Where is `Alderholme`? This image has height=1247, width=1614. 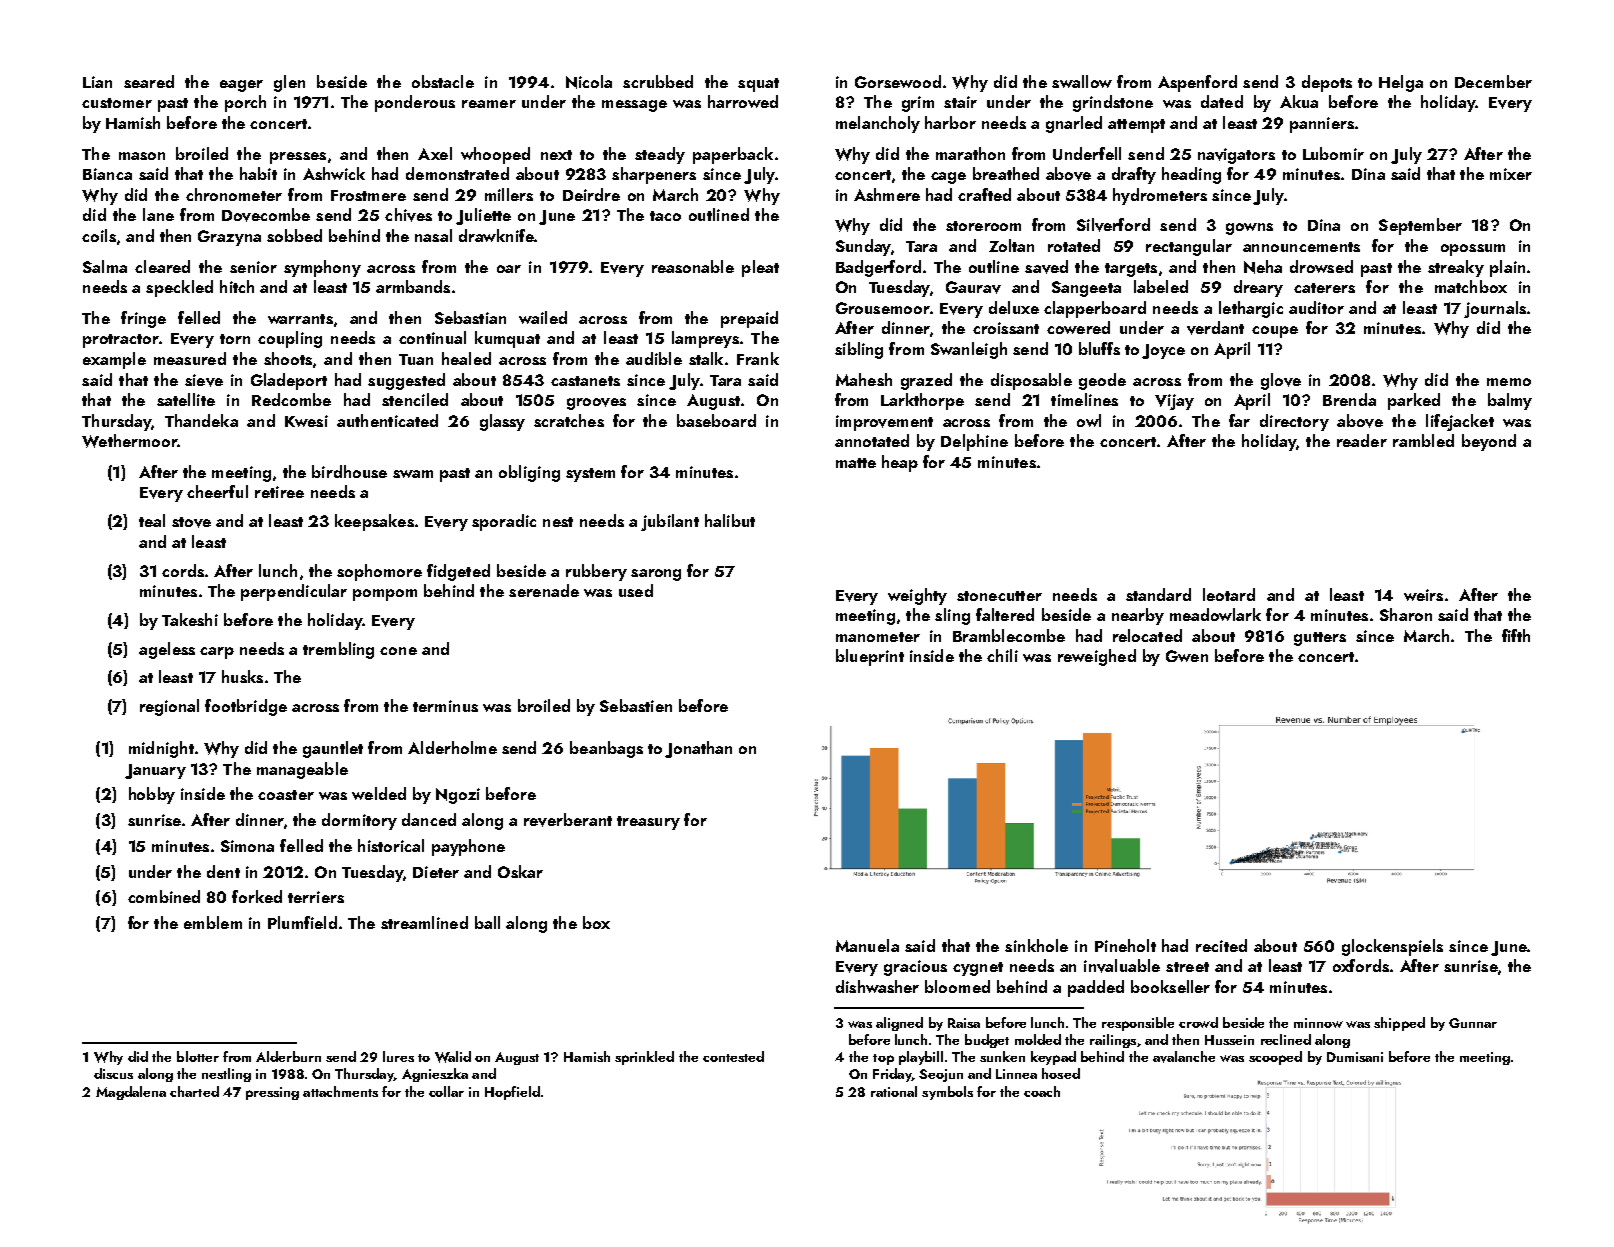
Alderholme is located at coordinates (452, 747).
